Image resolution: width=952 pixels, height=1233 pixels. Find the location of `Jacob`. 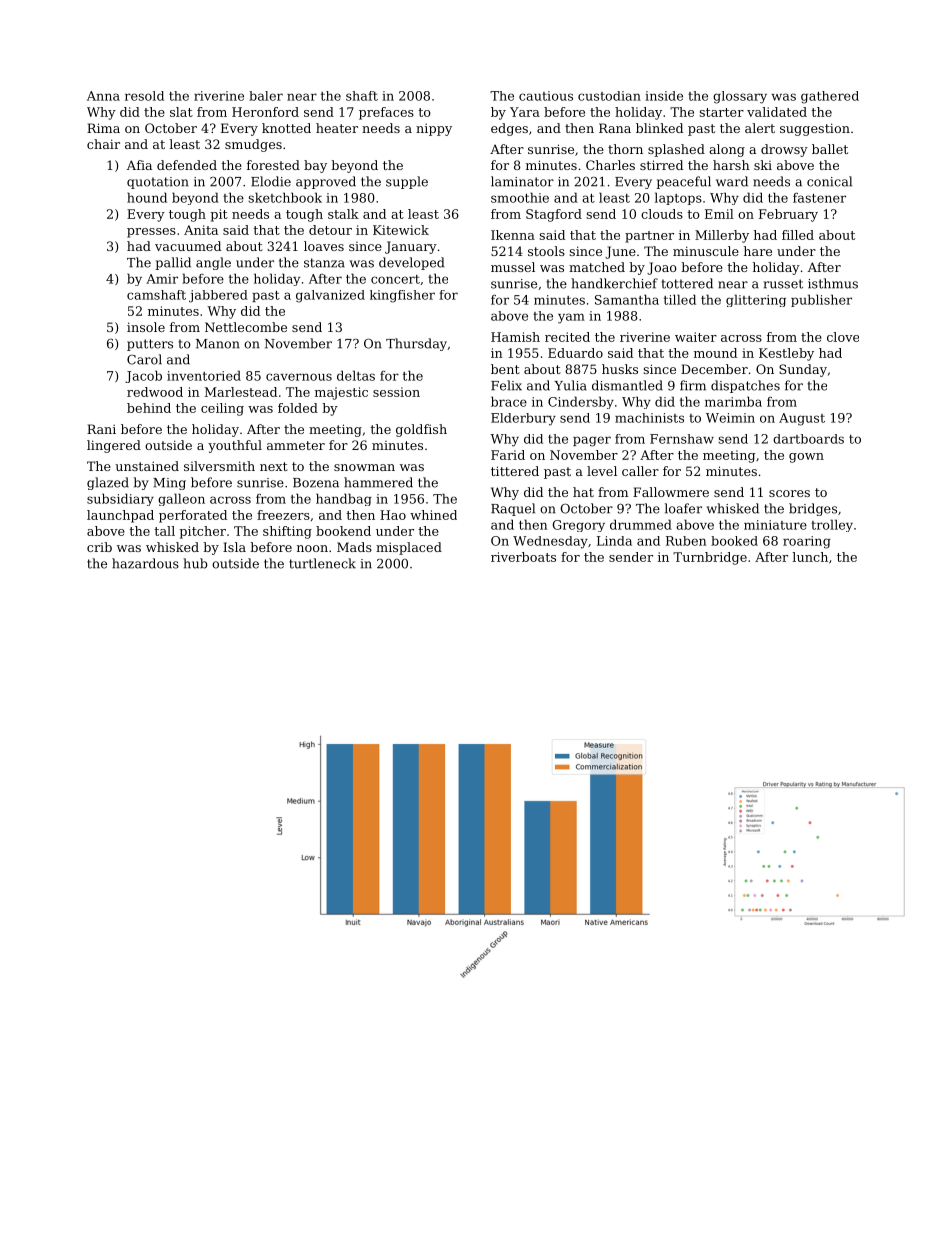

Jacob is located at coordinates (143, 376).
